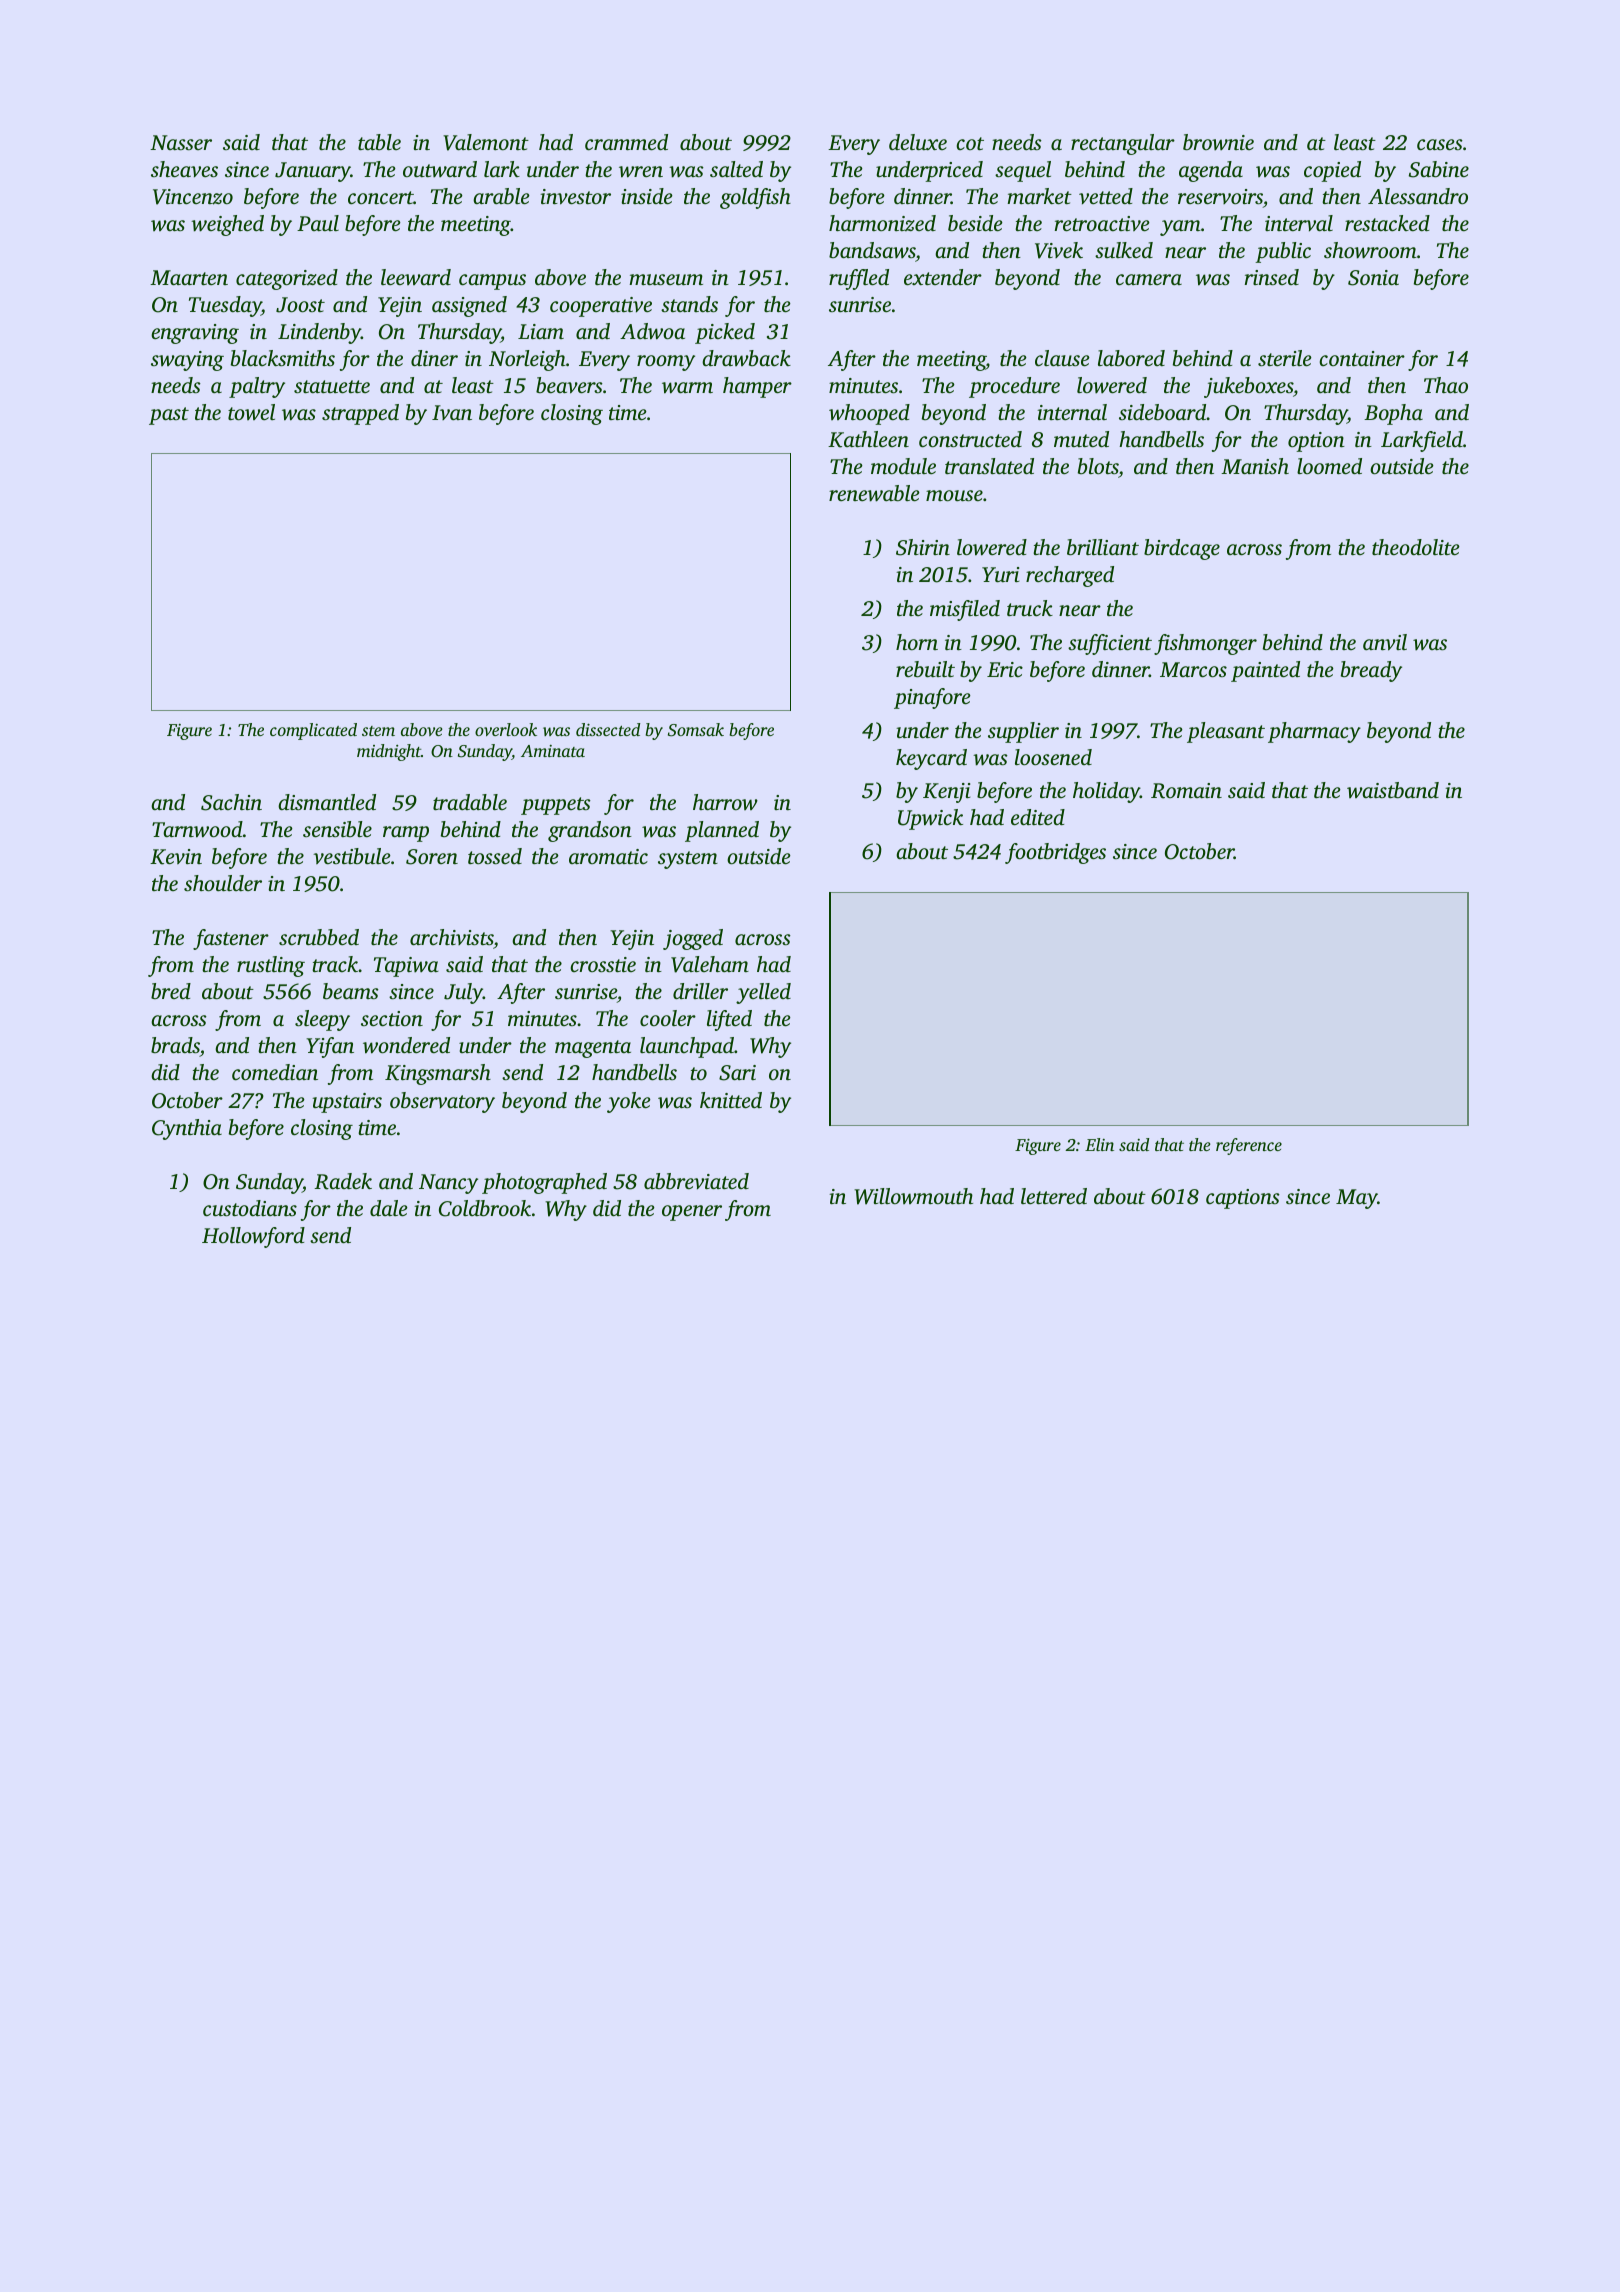 The height and width of the screenshot is (2292, 1620). I want to click on pharmacy, so click(1314, 732).
